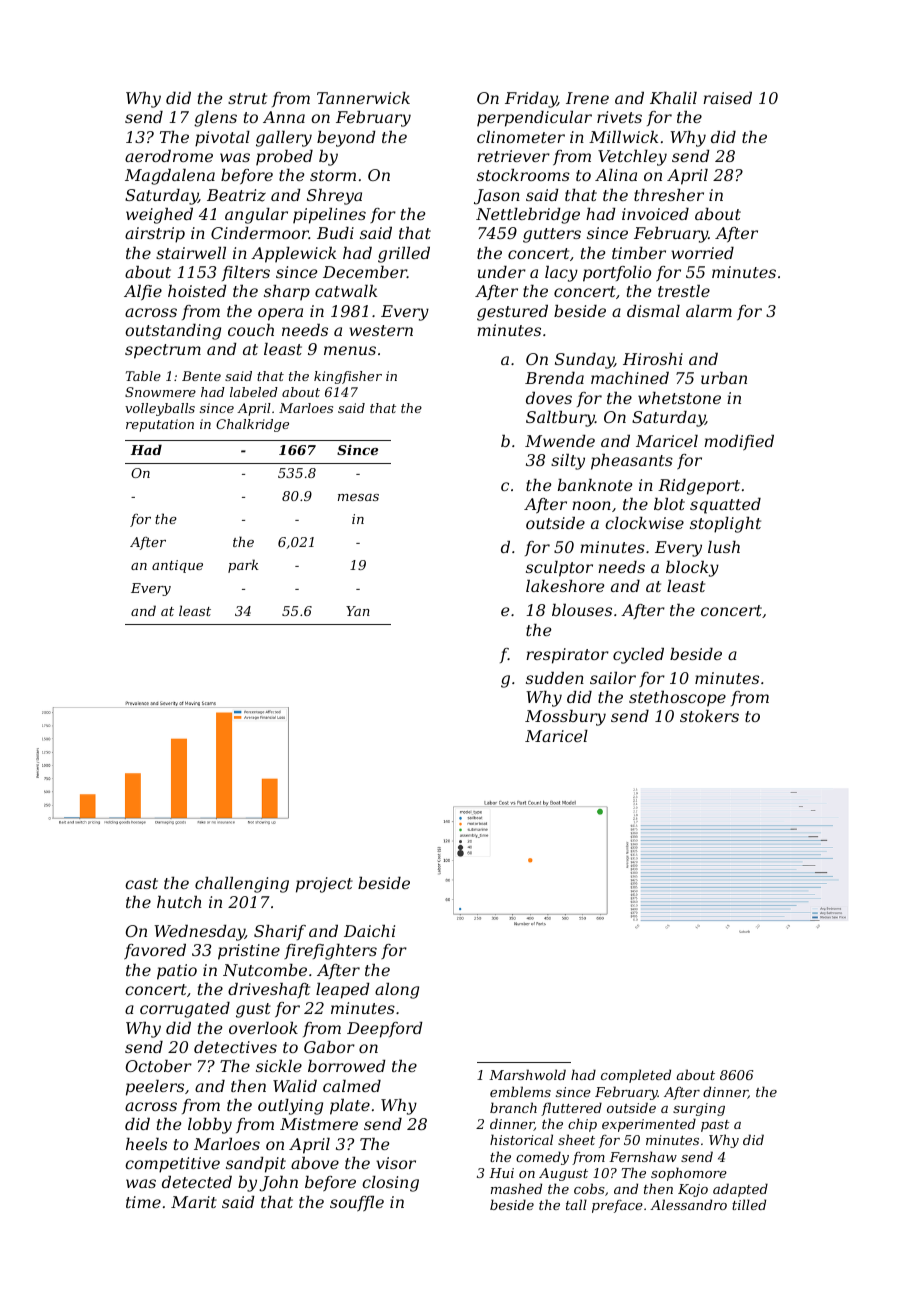 The width and height of the page is (908, 1316). What do you see at coordinates (290, 1107) in the page?
I see `outlying` at bounding box center [290, 1107].
